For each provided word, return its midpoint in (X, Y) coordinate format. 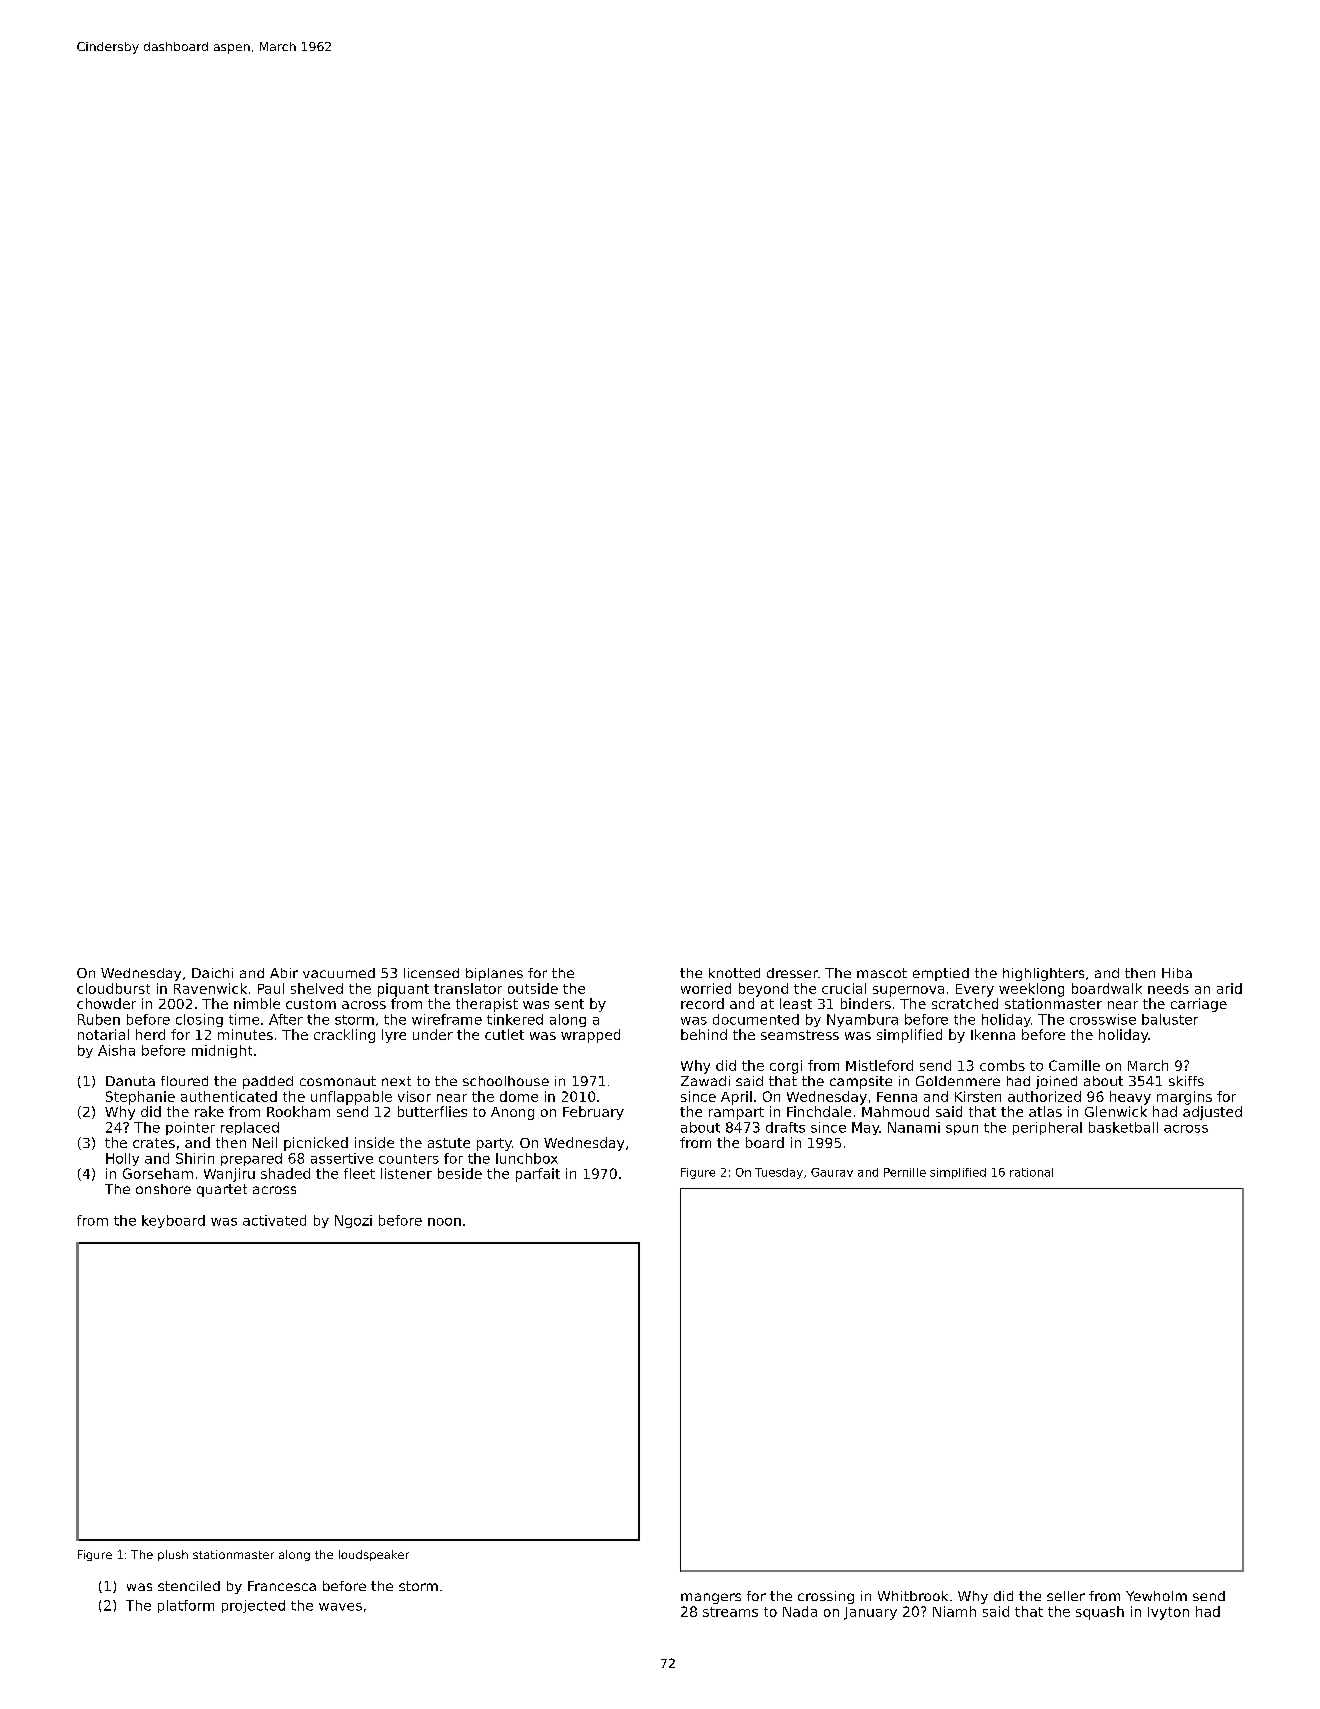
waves (340, 1607)
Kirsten (978, 1096)
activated (274, 1220)
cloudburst (113, 988)
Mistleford (879, 1065)
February (593, 1113)
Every (975, 990)
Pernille (905, 1172)
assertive (342, 1158)
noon (444, 1222)
